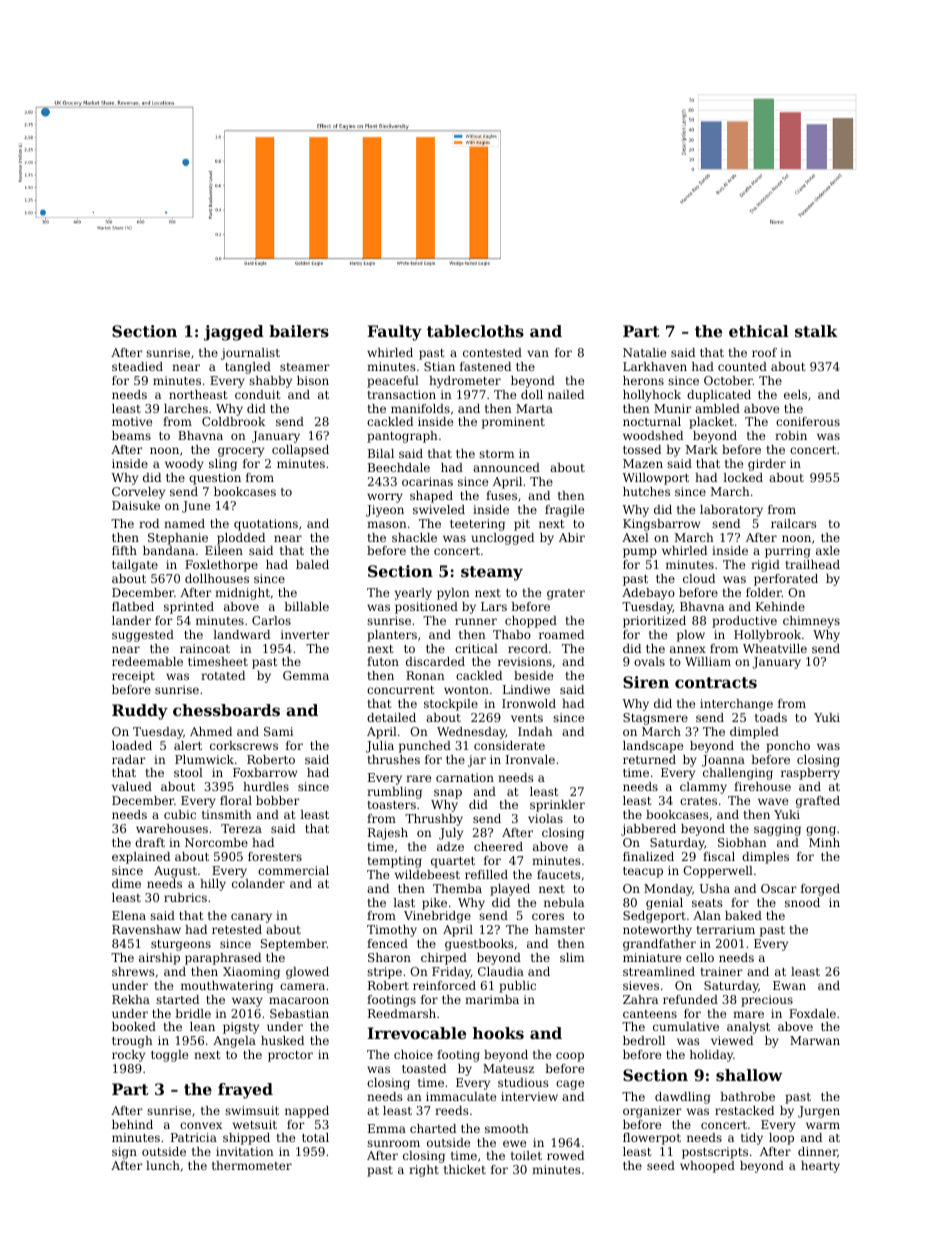  What do you see at coordinates (234, 333) in the image?
I see `jagged` at bounding box center [234, 333].
